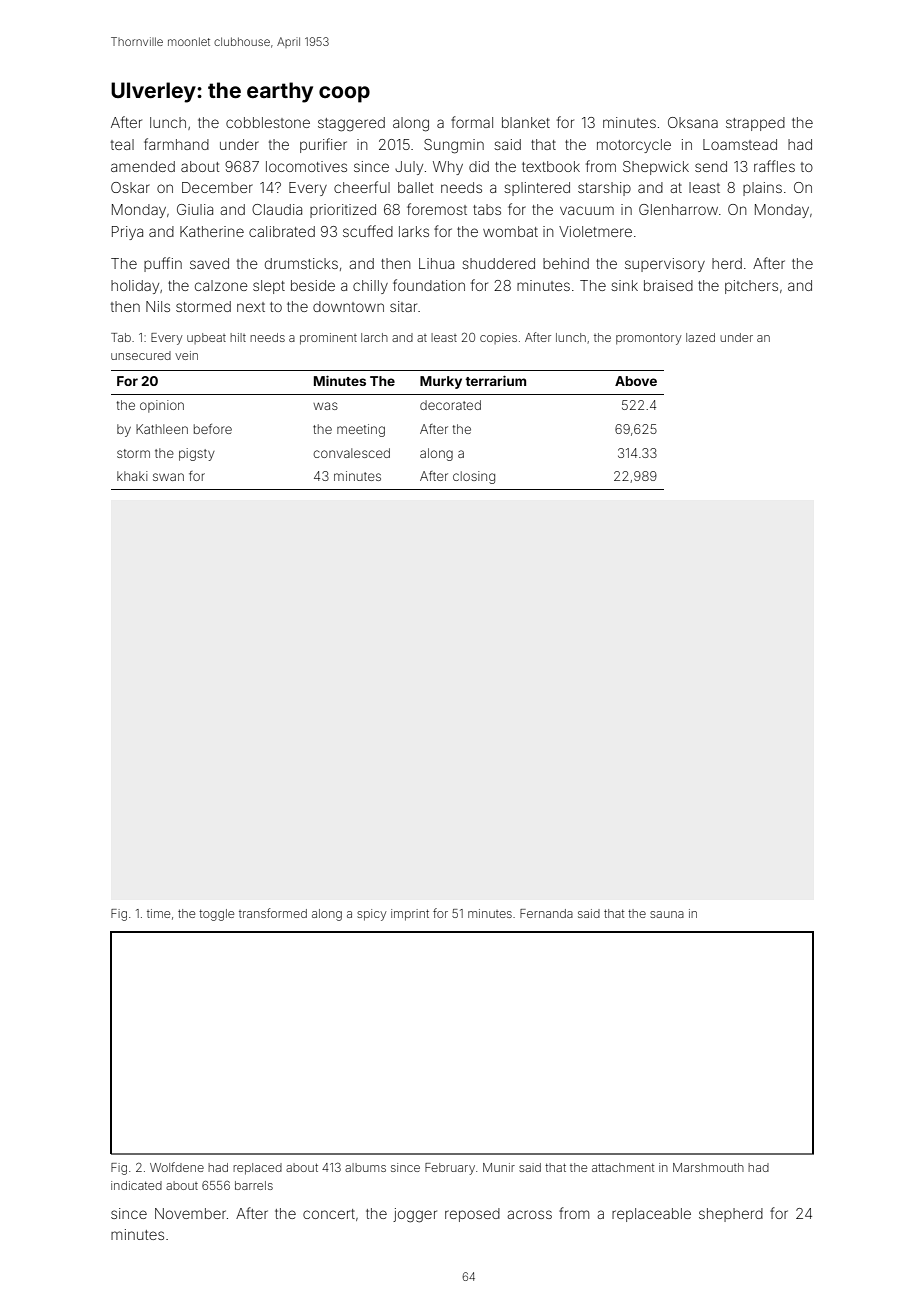 This page has width=924, height=1308. What do you see at coordinates (190, 1213) in the page?
I see `November` at bounding box center [190, 1213].
